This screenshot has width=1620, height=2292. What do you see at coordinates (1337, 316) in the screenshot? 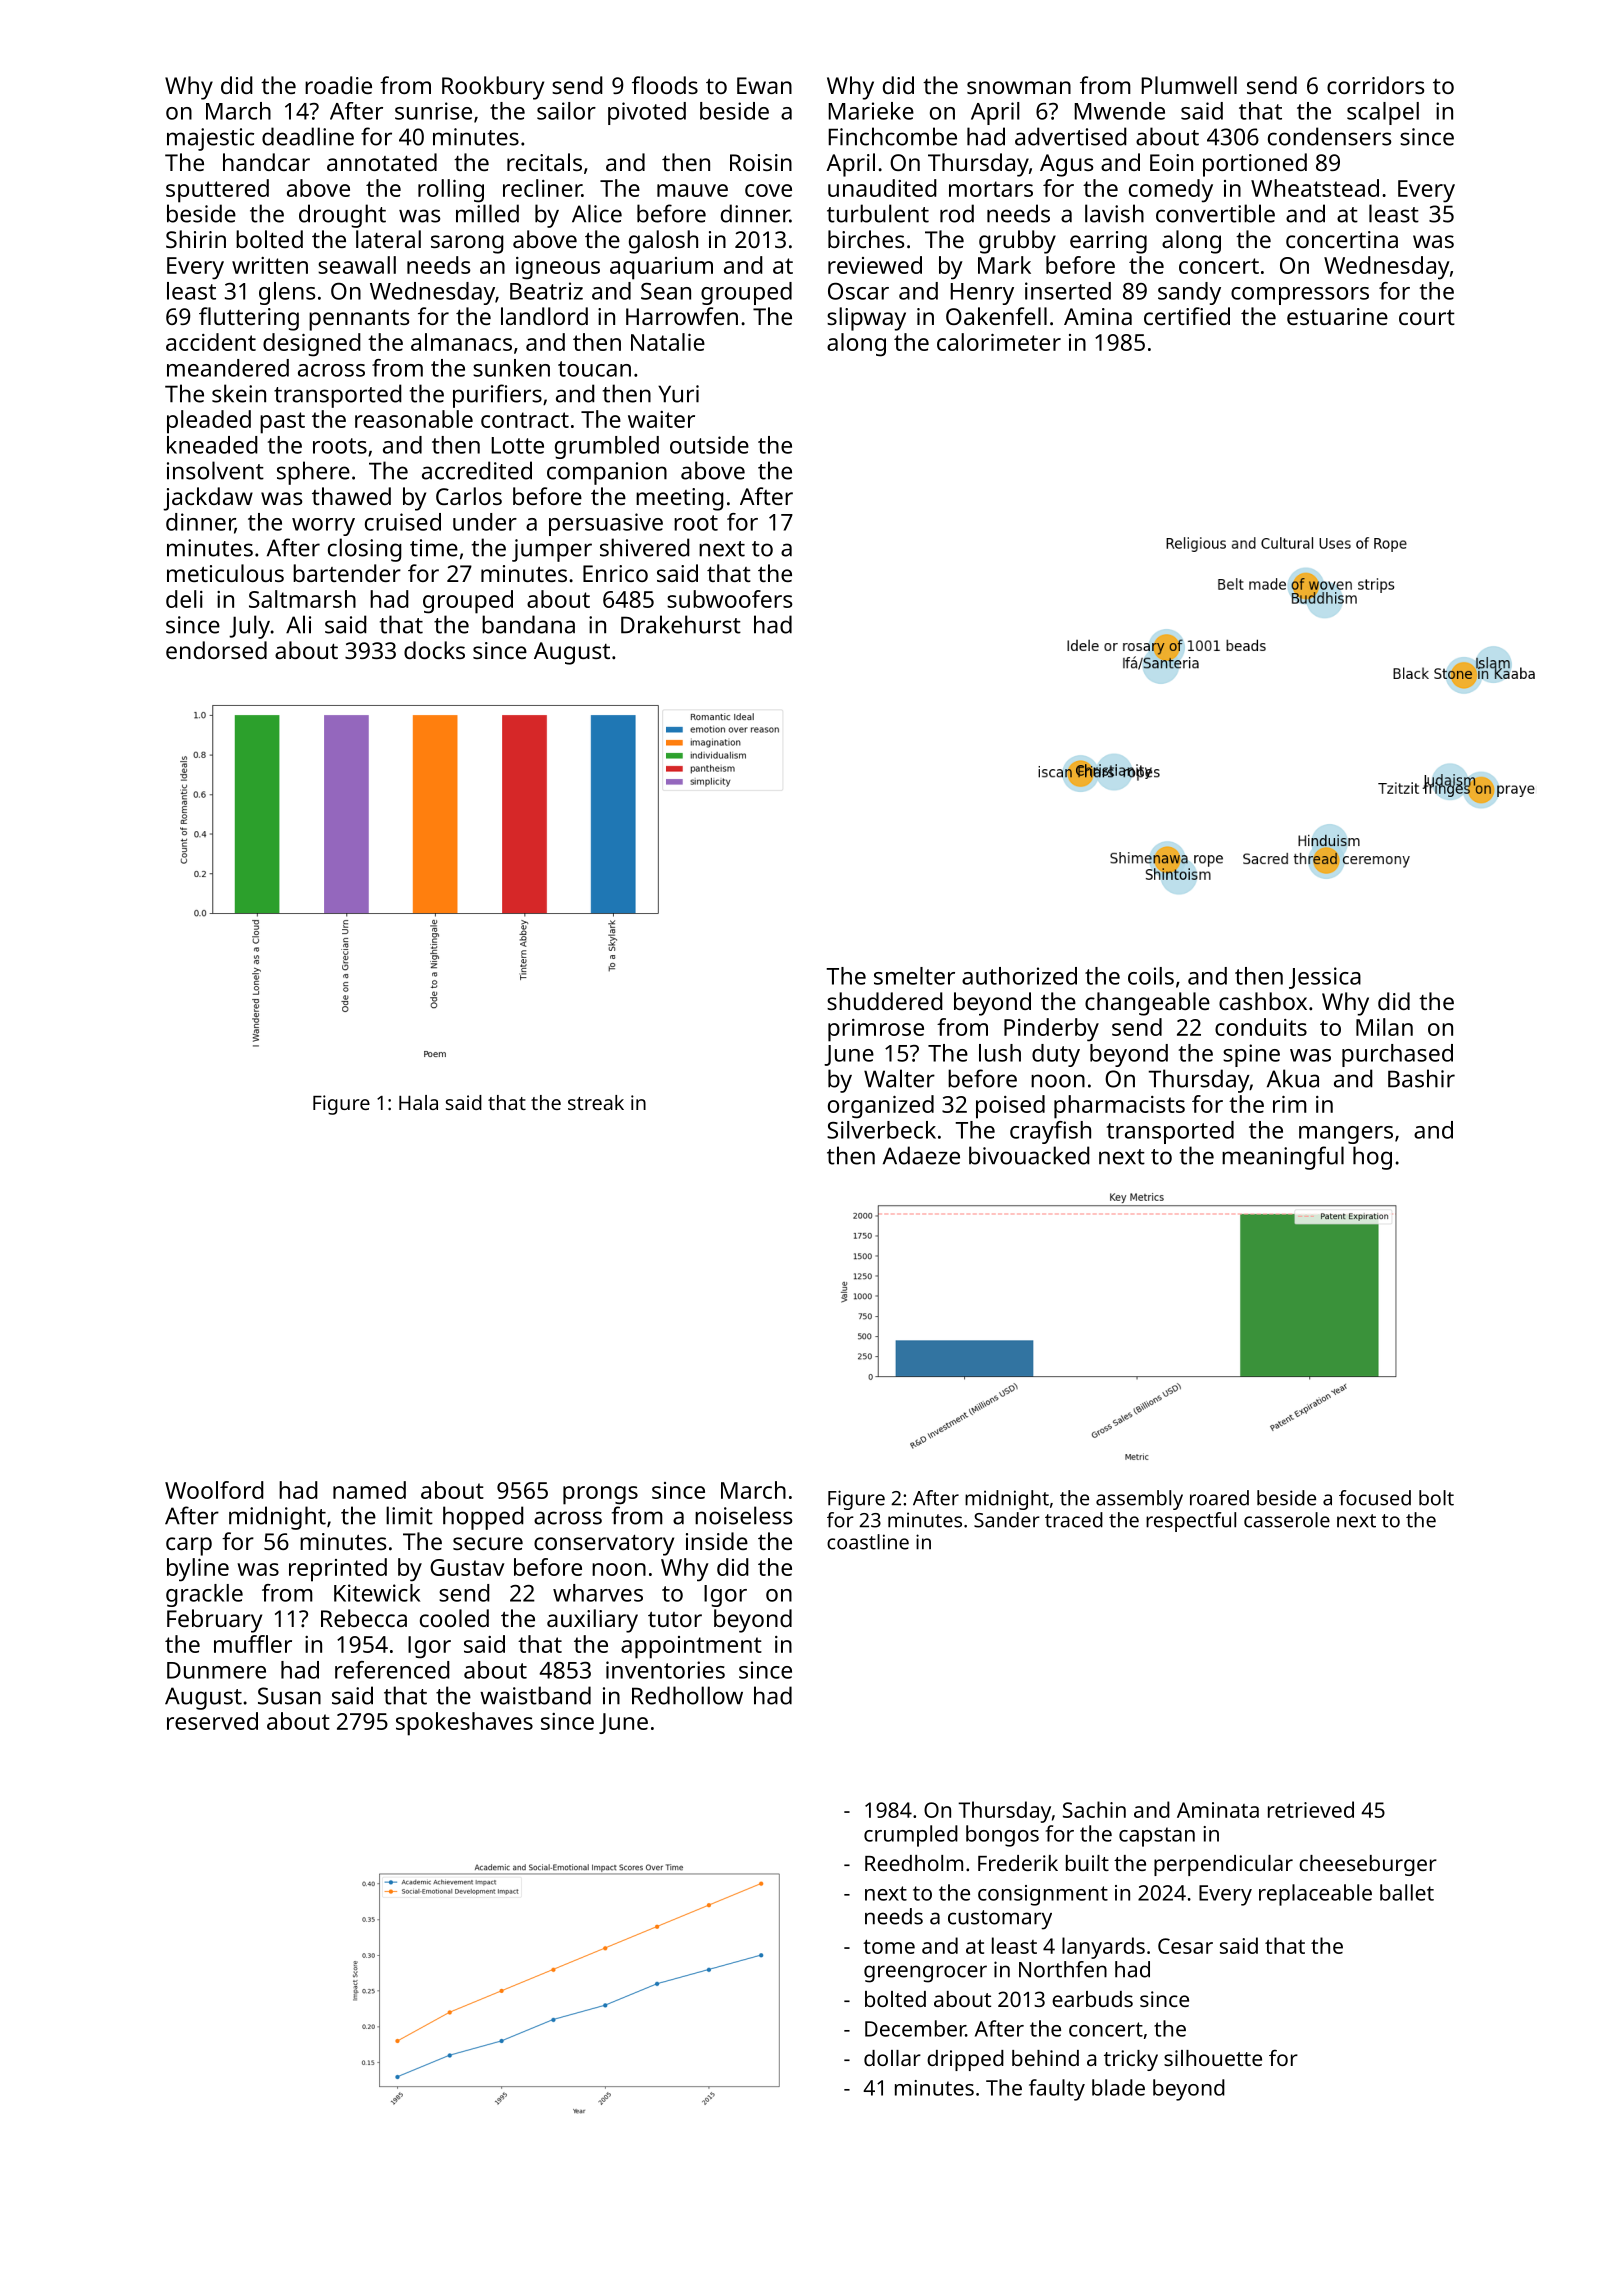
I see `estuarine` at bounding box center [1337, 316].
